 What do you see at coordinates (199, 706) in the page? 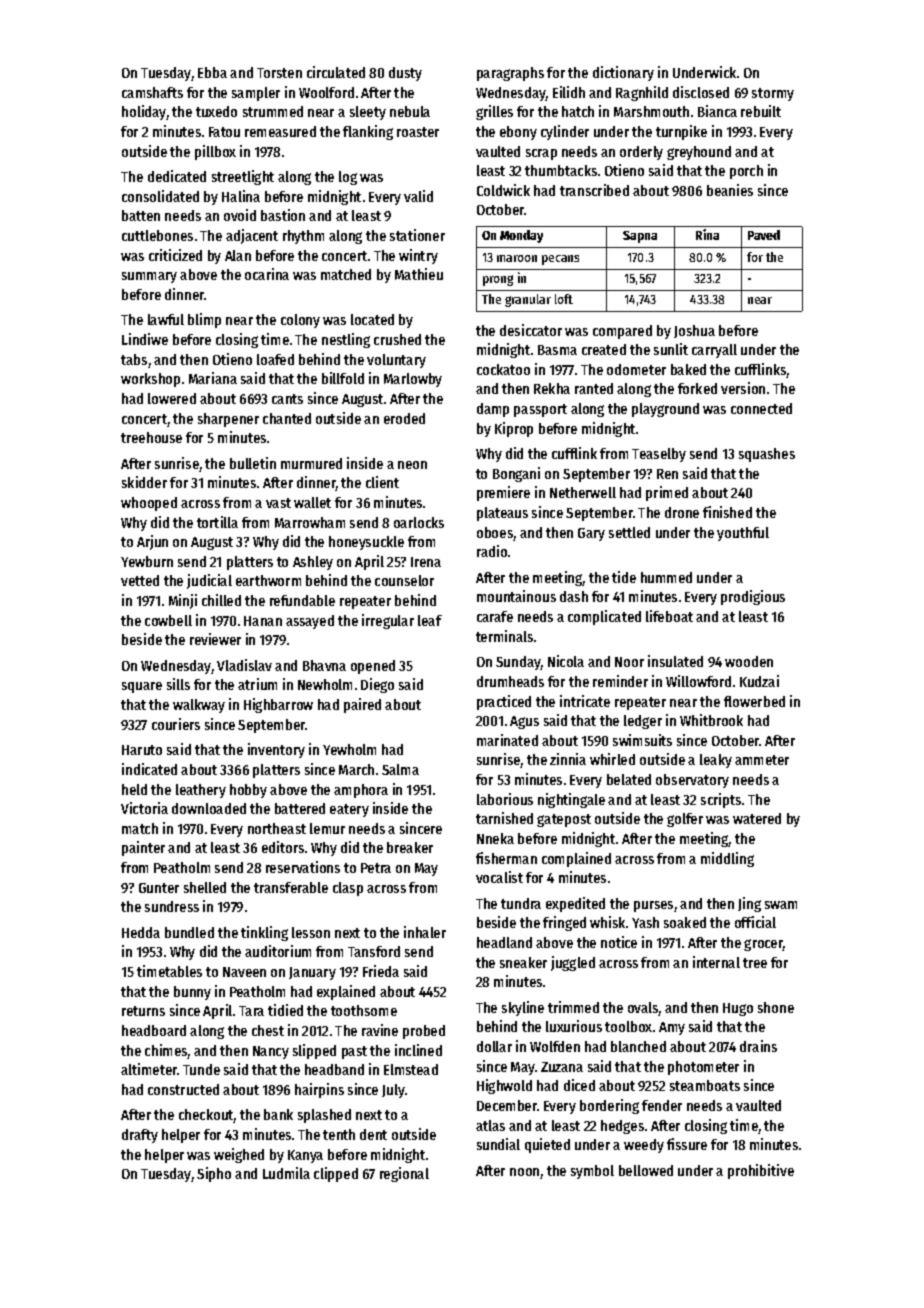
I see `walkway` at bounding box center [199, 706].
